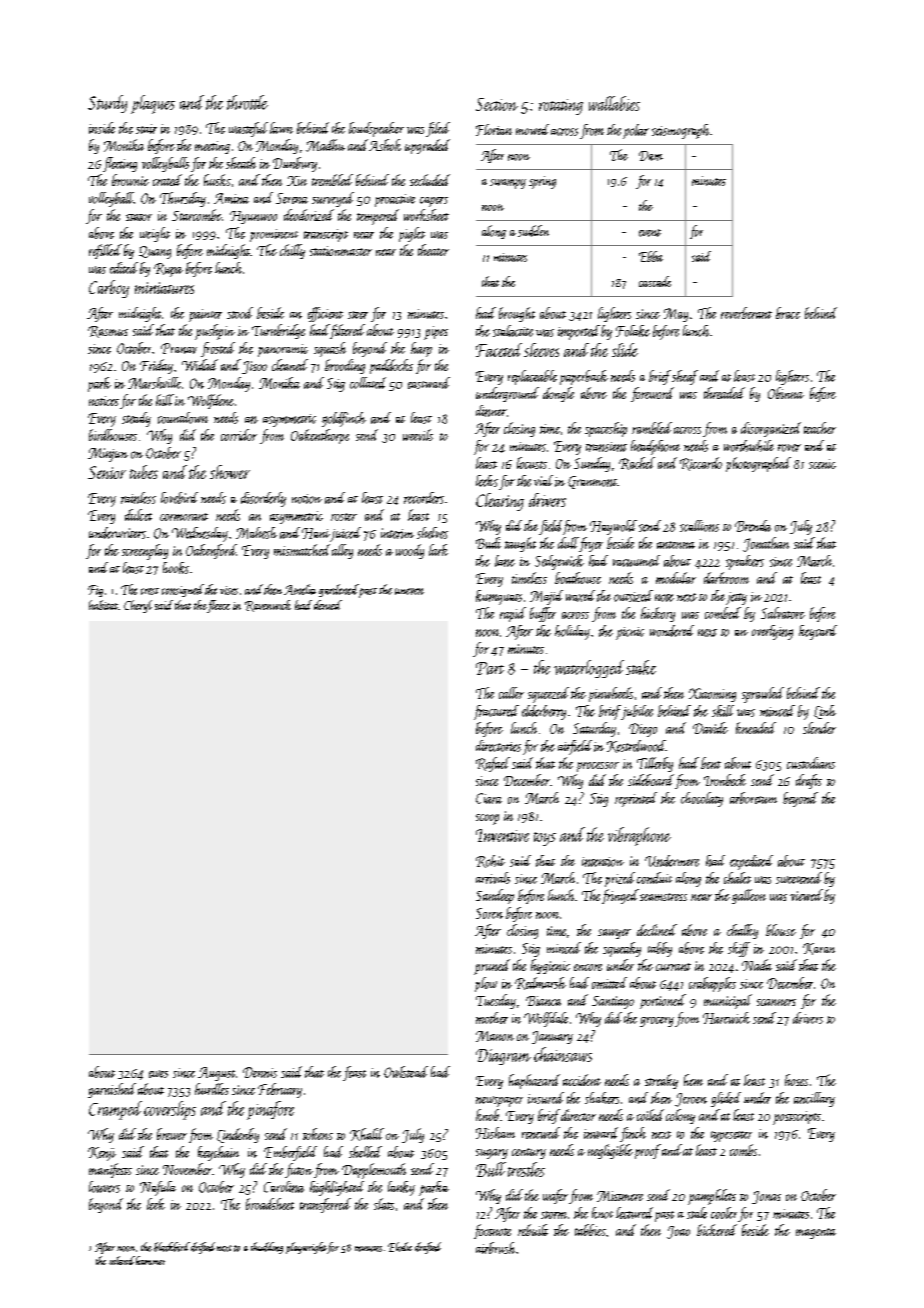 The width and height of the screenshot is (924, 1308). I want to click on drifted, so click(203, 1248).
